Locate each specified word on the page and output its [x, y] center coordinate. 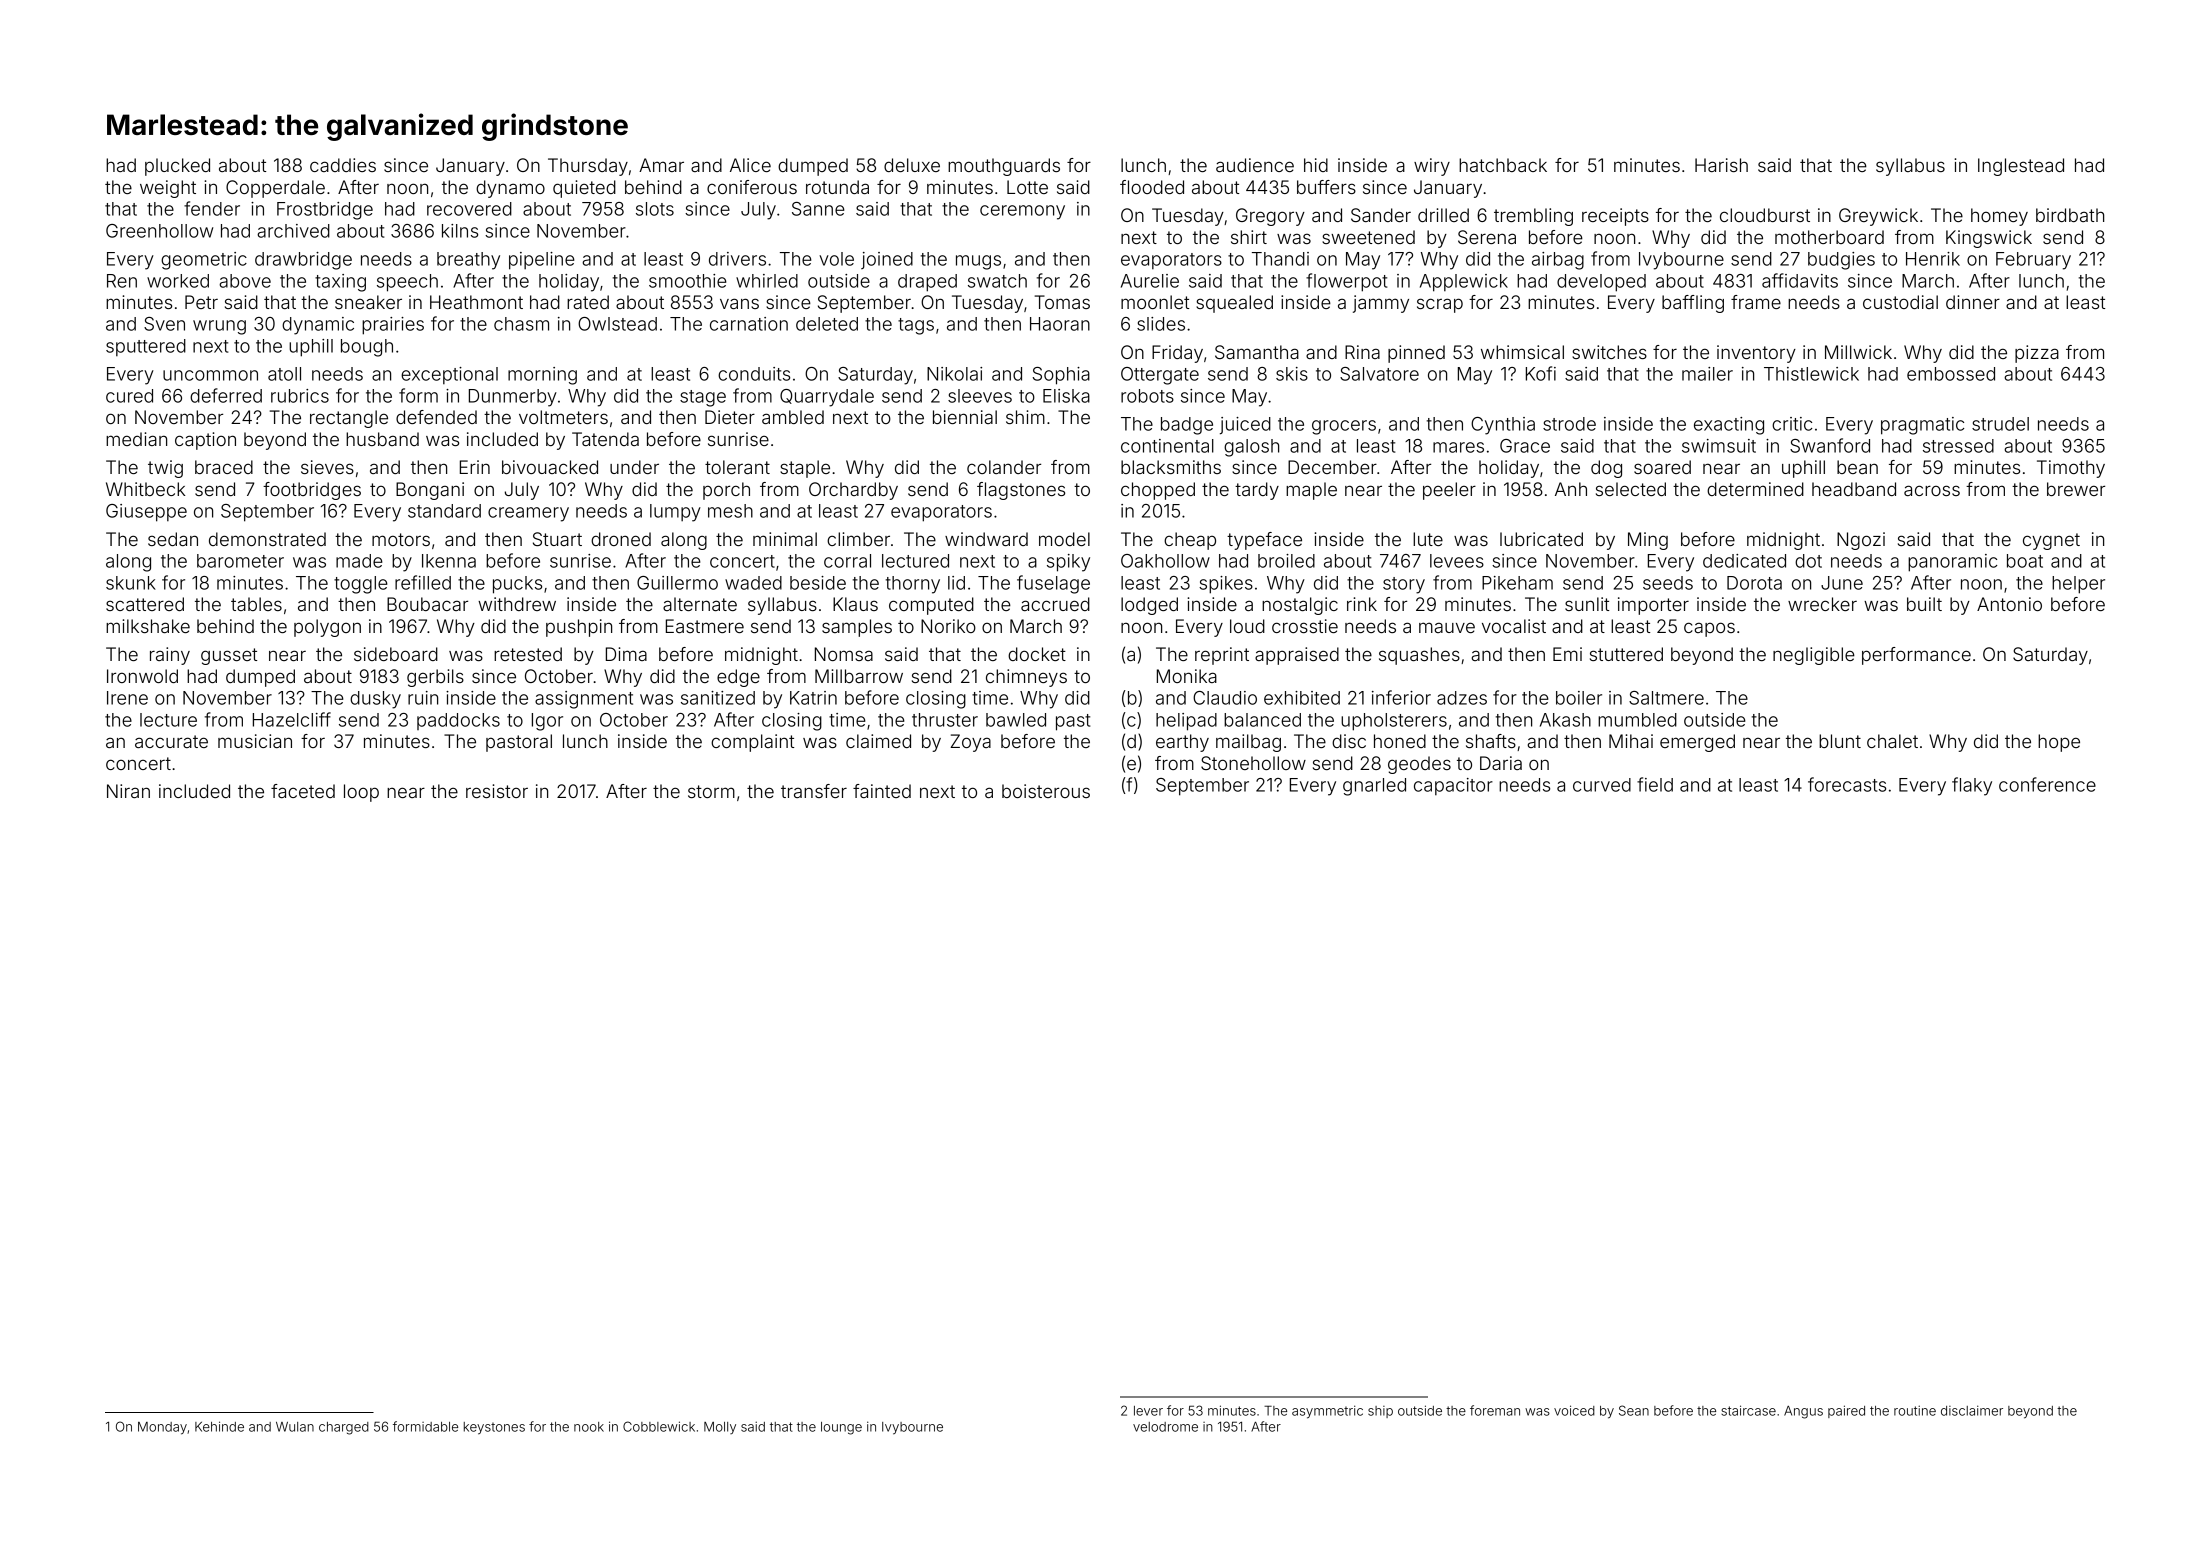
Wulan [295, 1427]
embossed [1951, 374]
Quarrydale [827, 398]
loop [361, 793]
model [1064, 539]
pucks [517, 585]
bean [1857, 467]
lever [1148, 1411]
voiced [1574, 1410]
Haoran [1060, 324]
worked [178, 281]
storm [711, 791]
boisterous [1046, 791]
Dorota [1754, 583]
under [634, 467]
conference [2047, 784]
